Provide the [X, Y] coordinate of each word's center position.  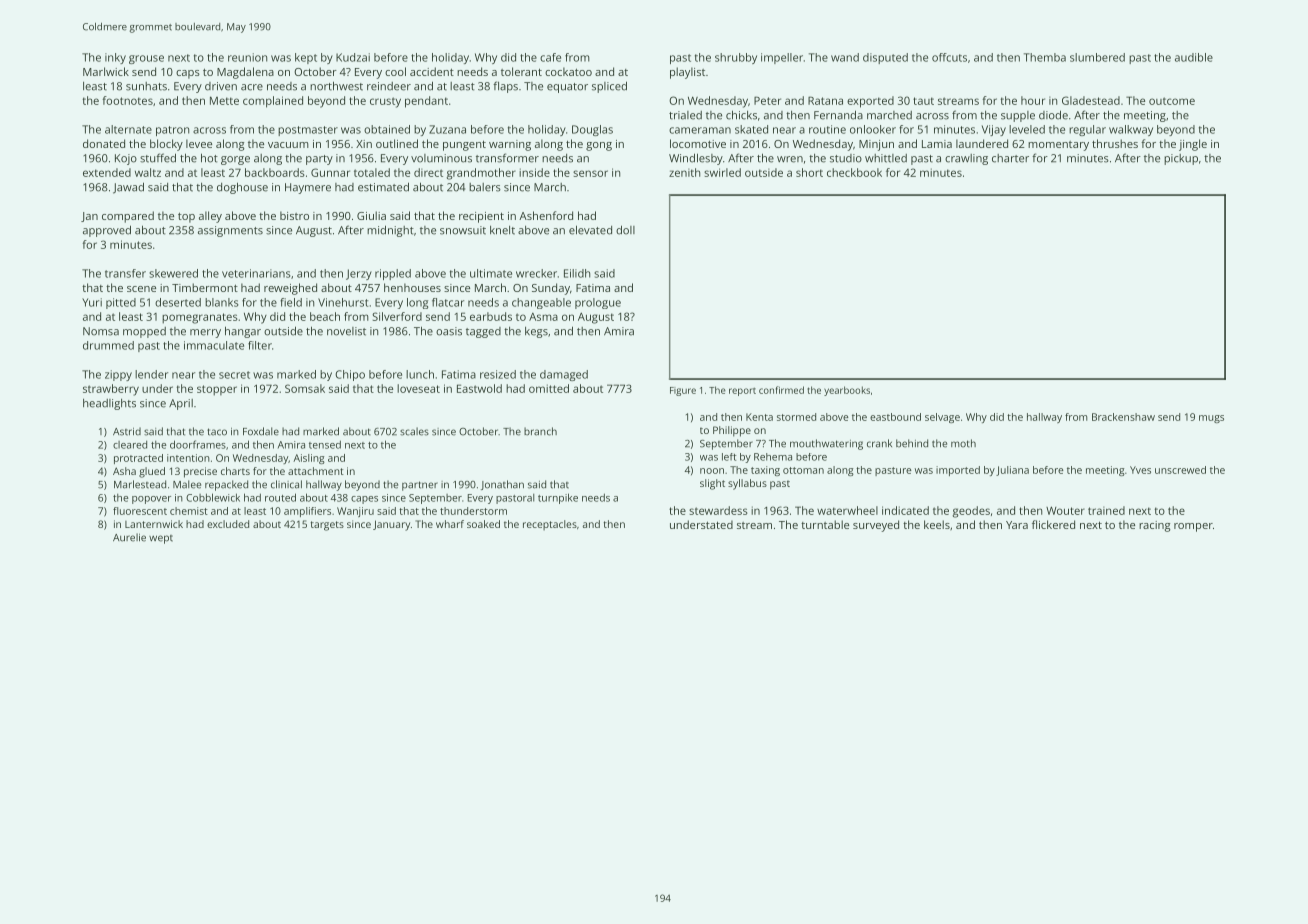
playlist [687, 73]
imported [958, 471]
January [391, 525]
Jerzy [359, 274]
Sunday [551, 289]
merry [205, 333]
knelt [502, 230]
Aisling [309, 459]
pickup [1181, 159]
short [809, 172]
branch [540, 431]
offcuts [949, 57]
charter [1010, 158]
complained [273, 102]
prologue [598, 303]
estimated [383, 187]
